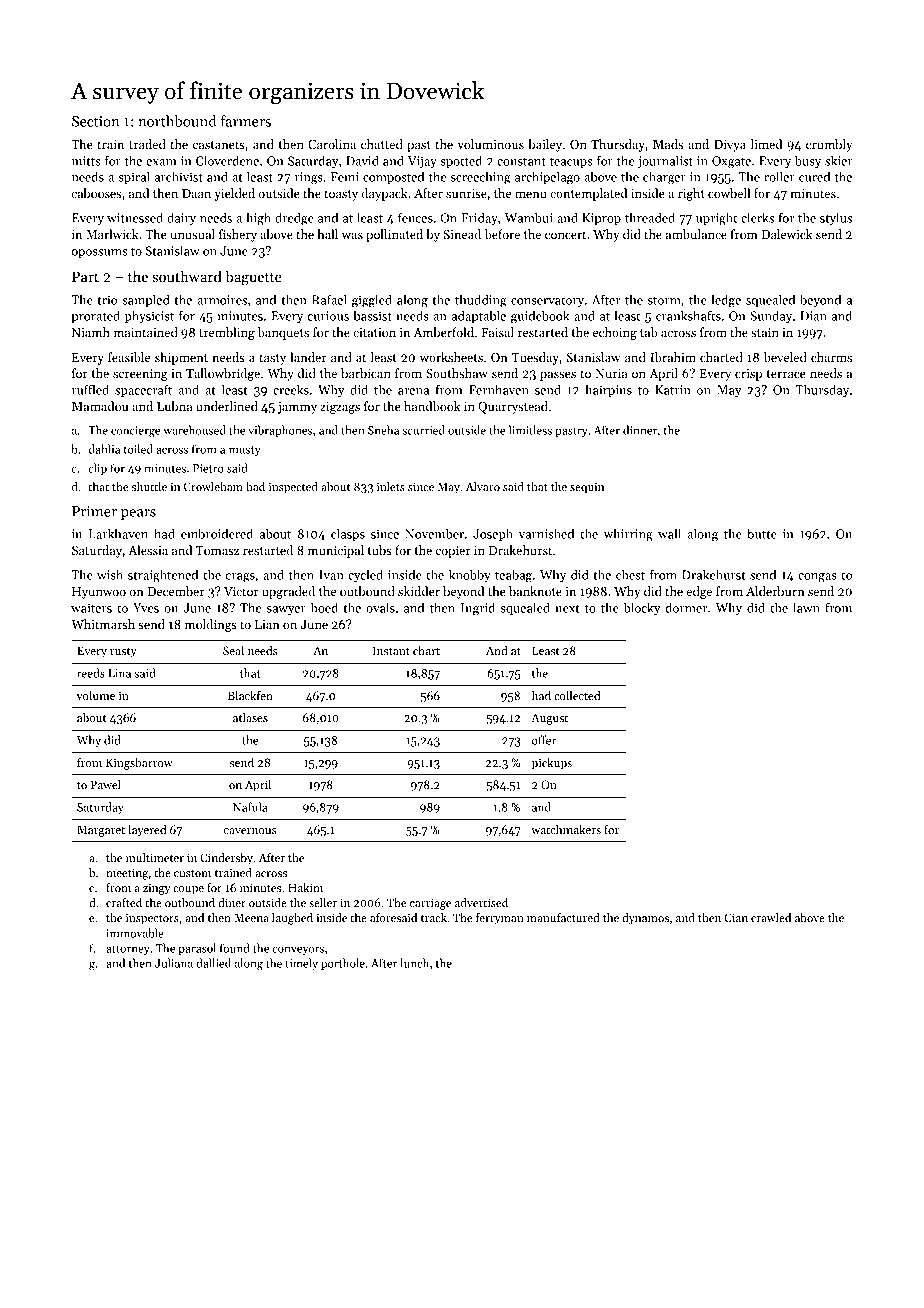 Image resolution: width=924 pixels, height=1308 pixels. Describe the element at coordinates (762, 533) in the screenshot. I see `butte` at that location.
